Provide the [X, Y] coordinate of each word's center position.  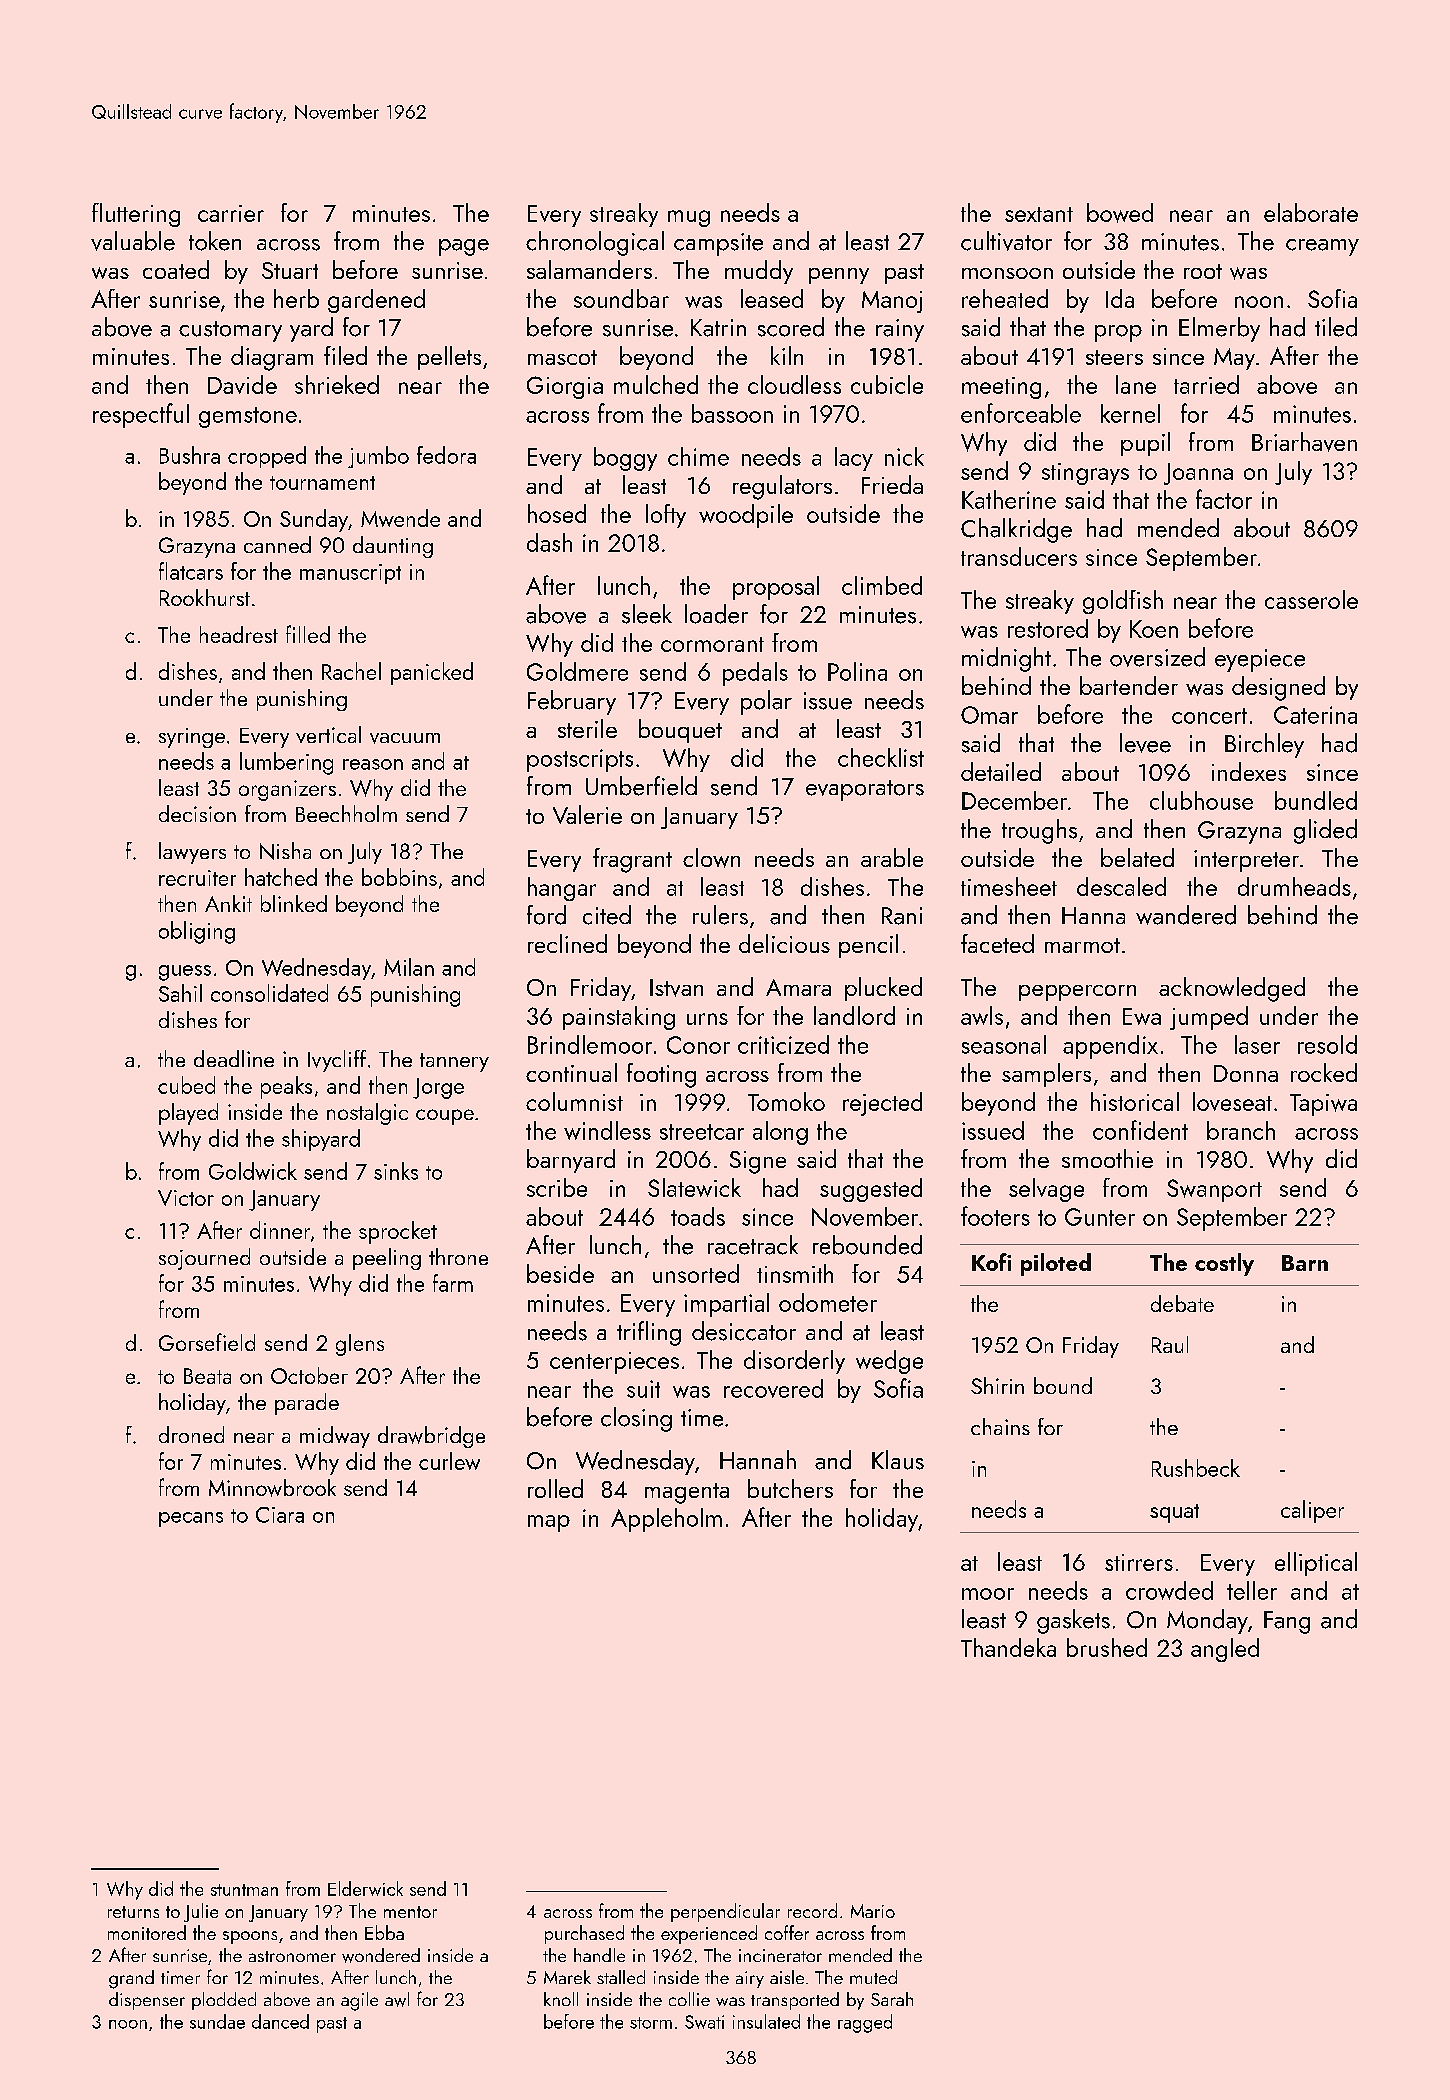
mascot [562, 357]
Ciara [280, 1515]
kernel [1130, 413]
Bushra [190, 455]
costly [1224, 1264]
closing [636, 1419]
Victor [186, 1198]
